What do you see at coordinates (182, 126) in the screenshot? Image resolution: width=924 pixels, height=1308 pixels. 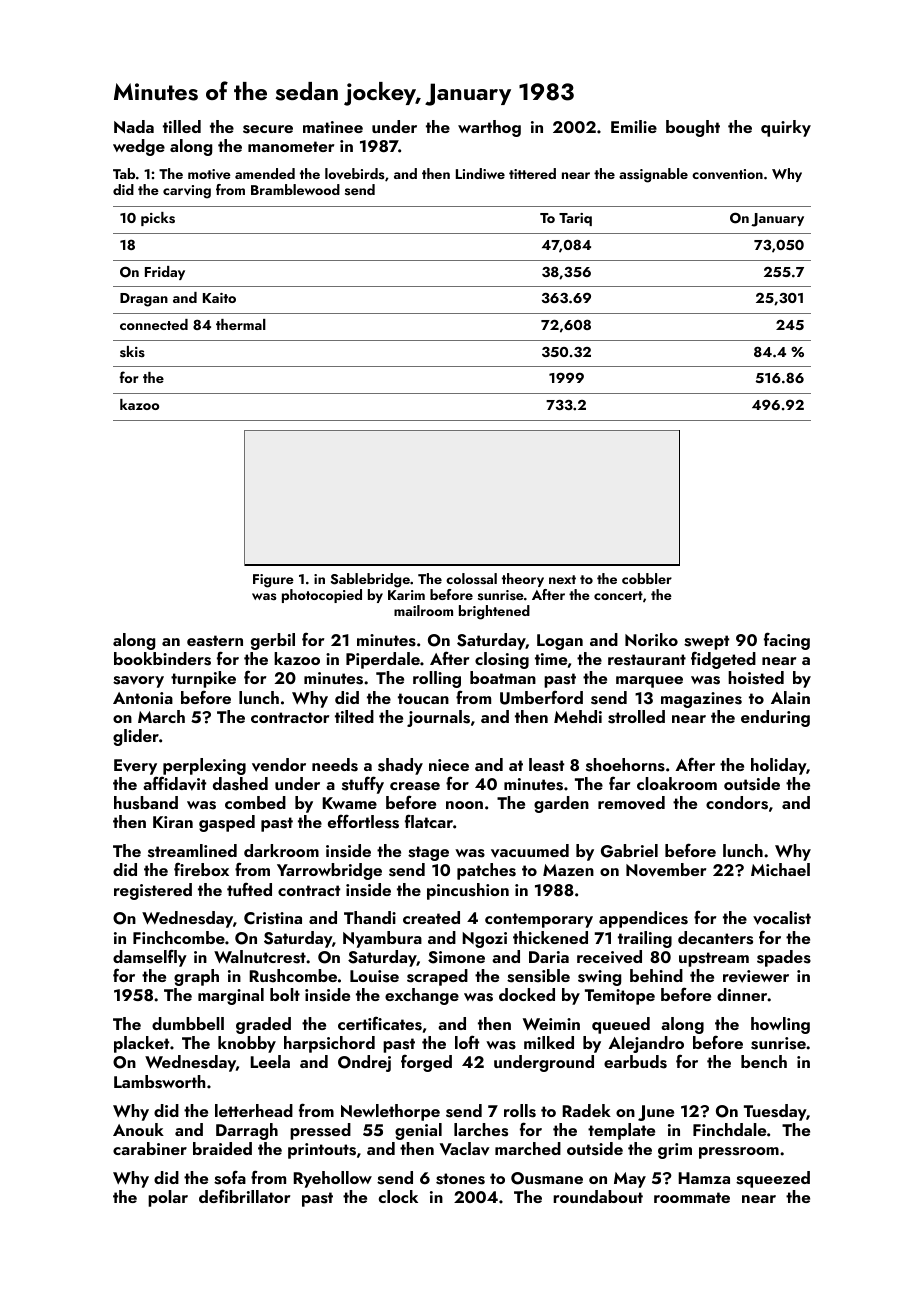 I see `tilled` at bounding box center [182, 126].
